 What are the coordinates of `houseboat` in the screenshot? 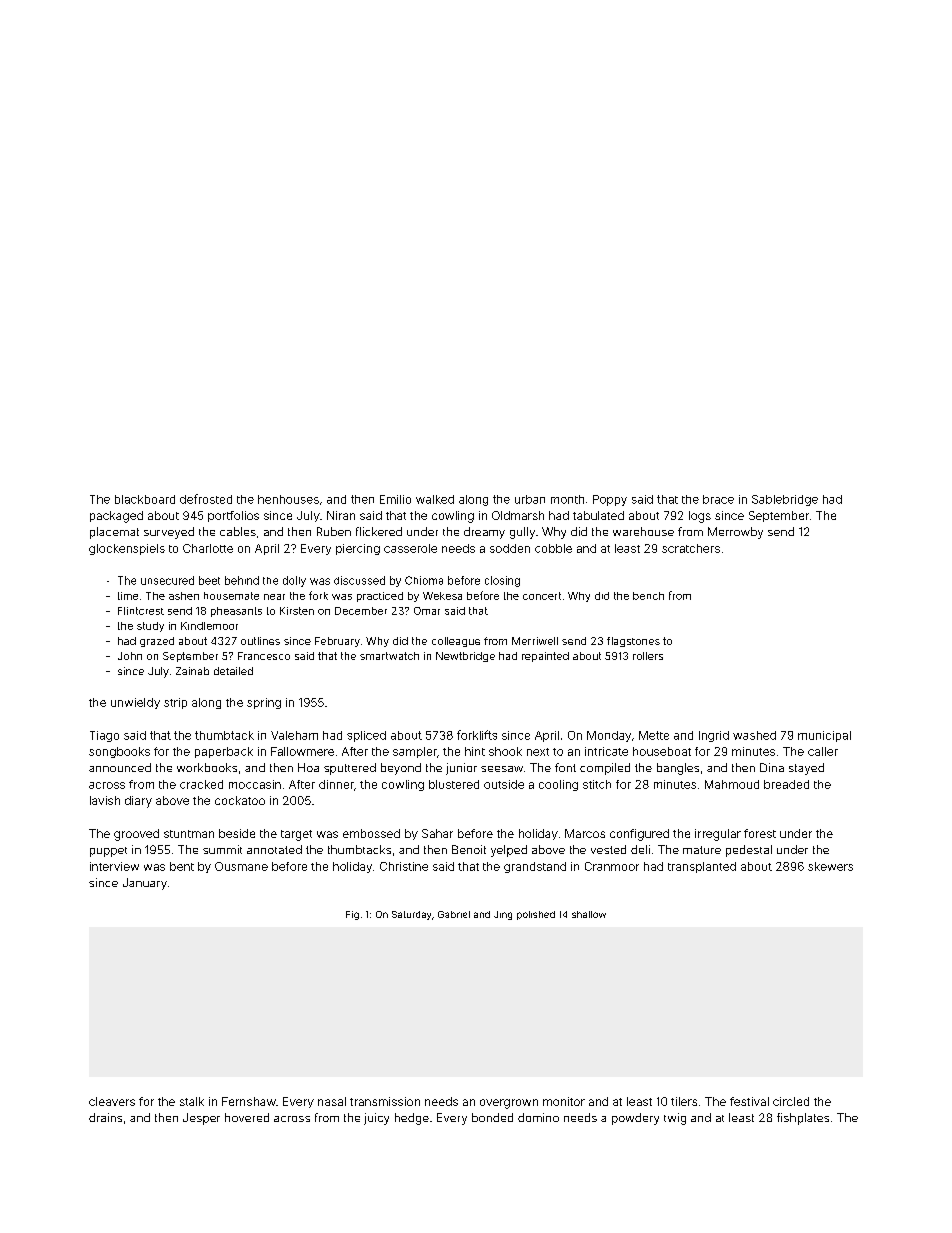 It's located at (662, 751).
